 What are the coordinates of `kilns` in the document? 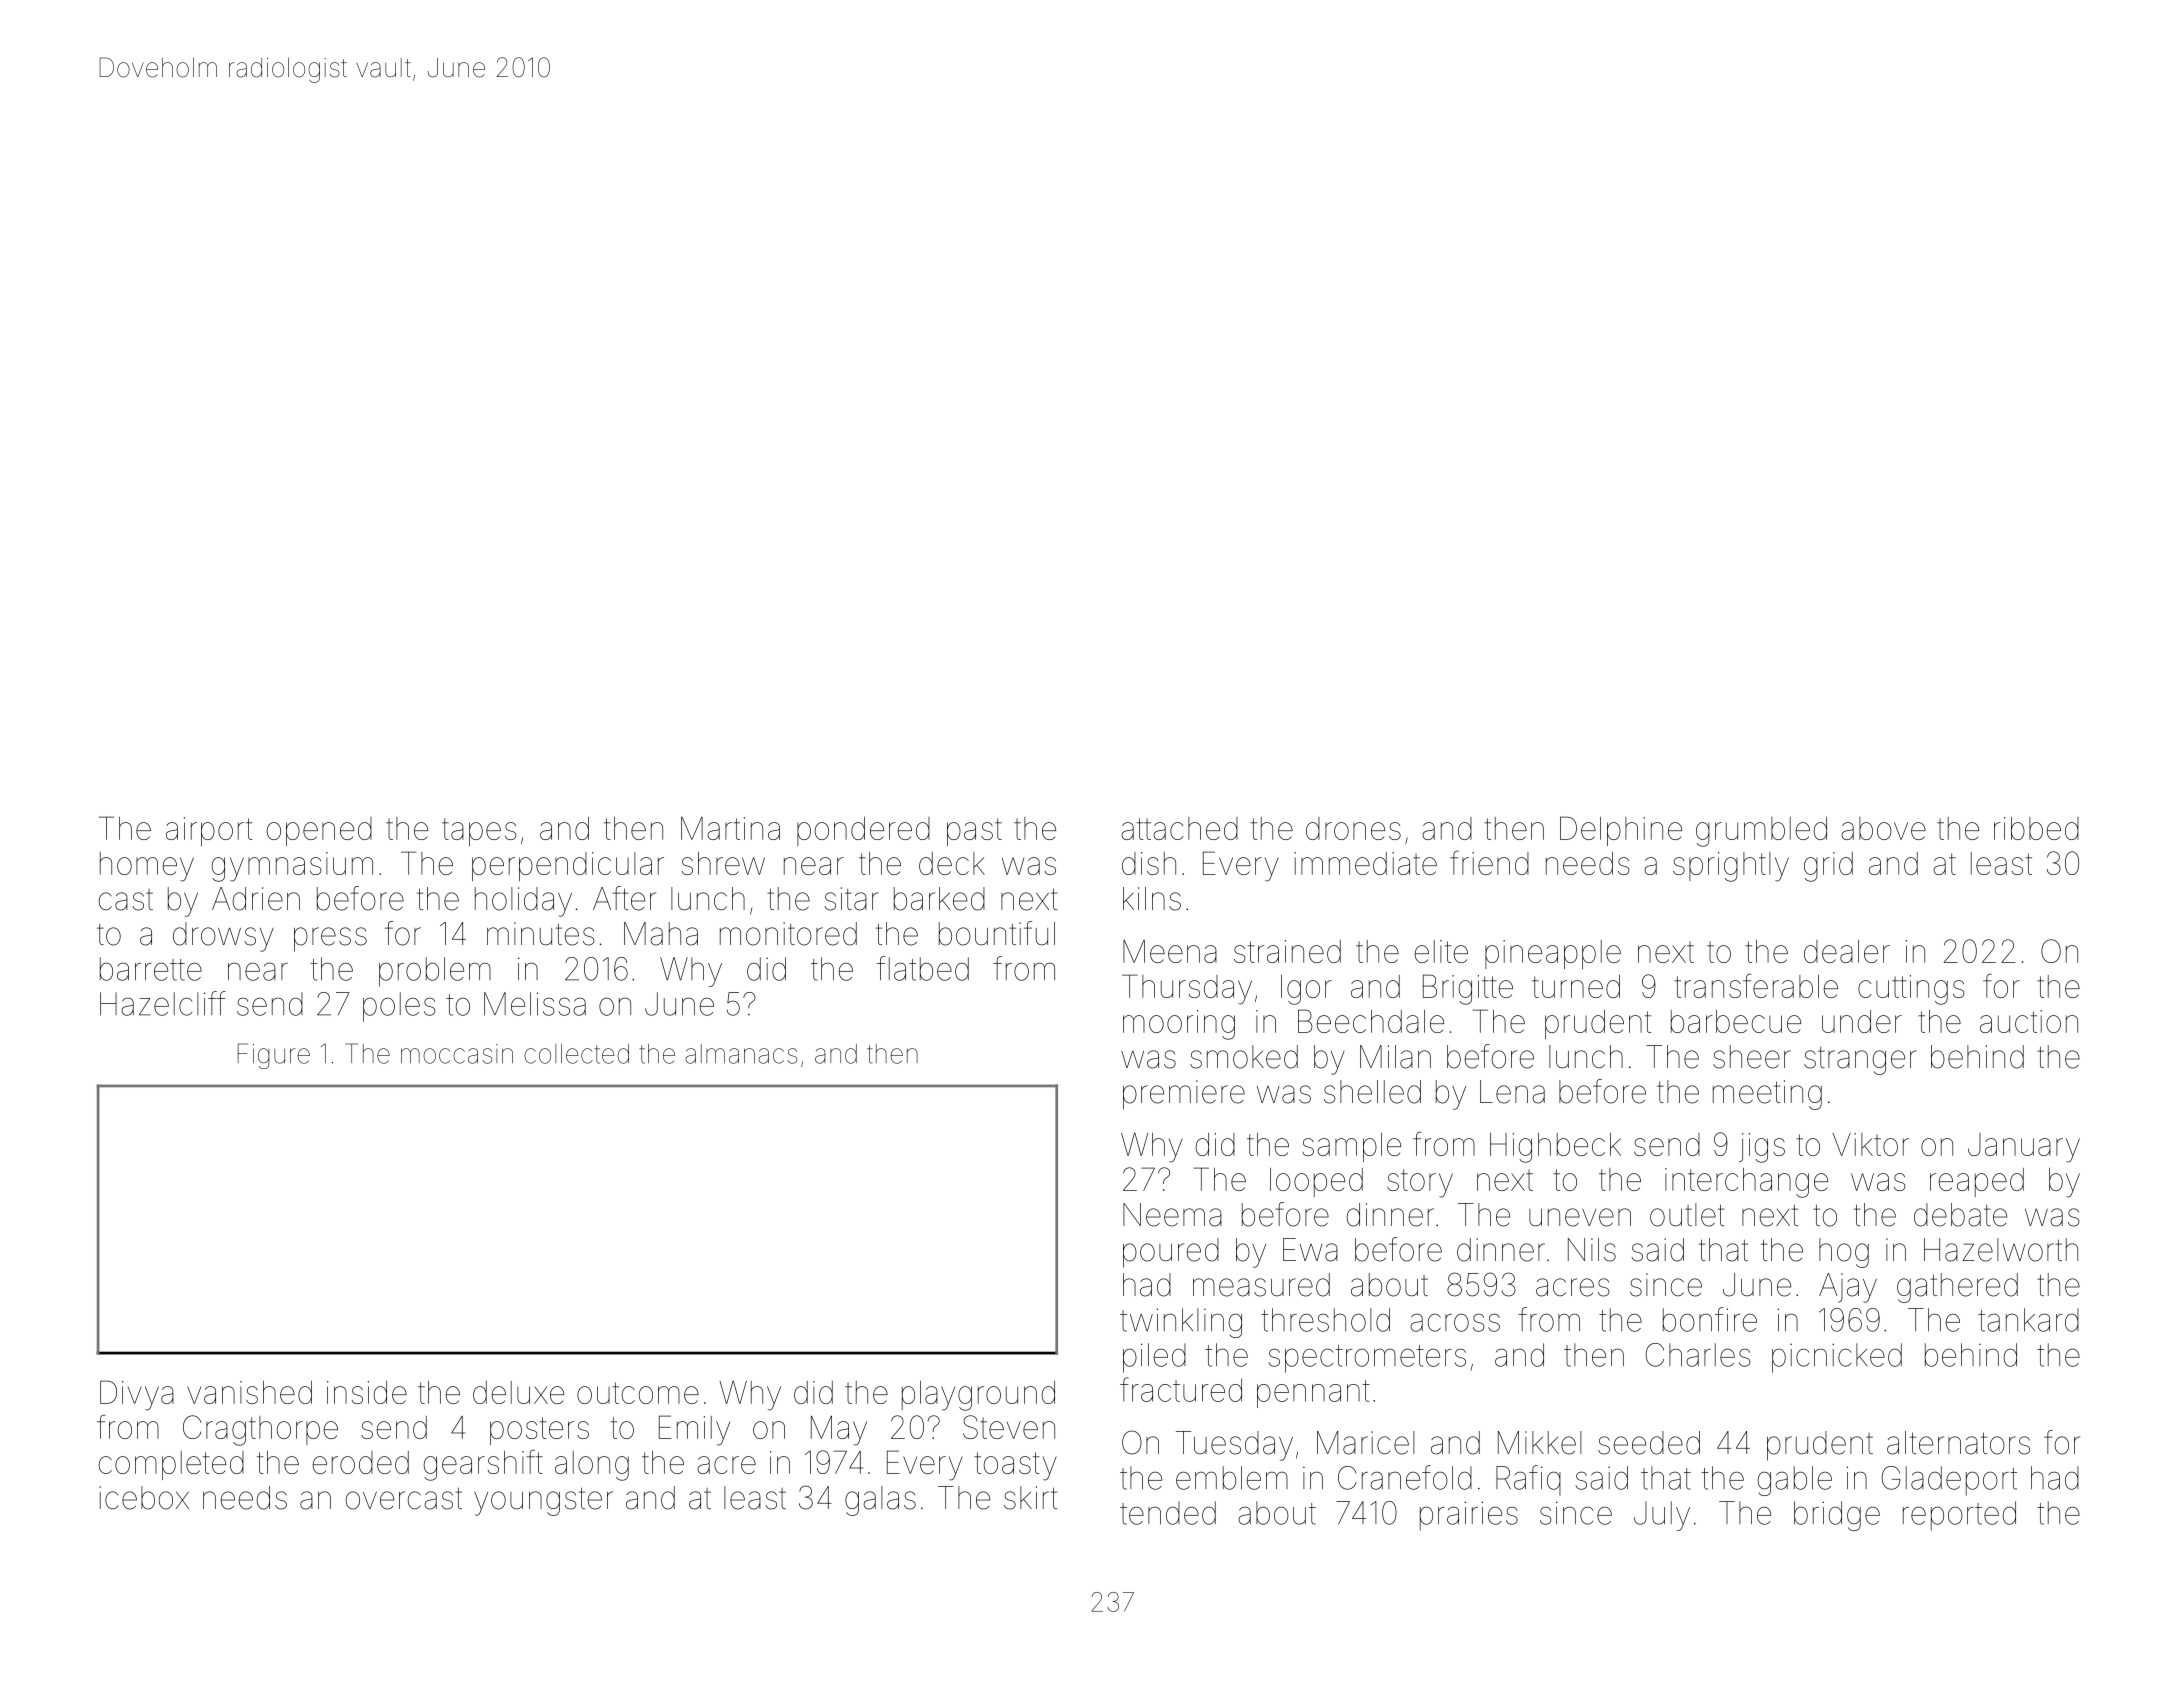 It's located at (1152, 899).
